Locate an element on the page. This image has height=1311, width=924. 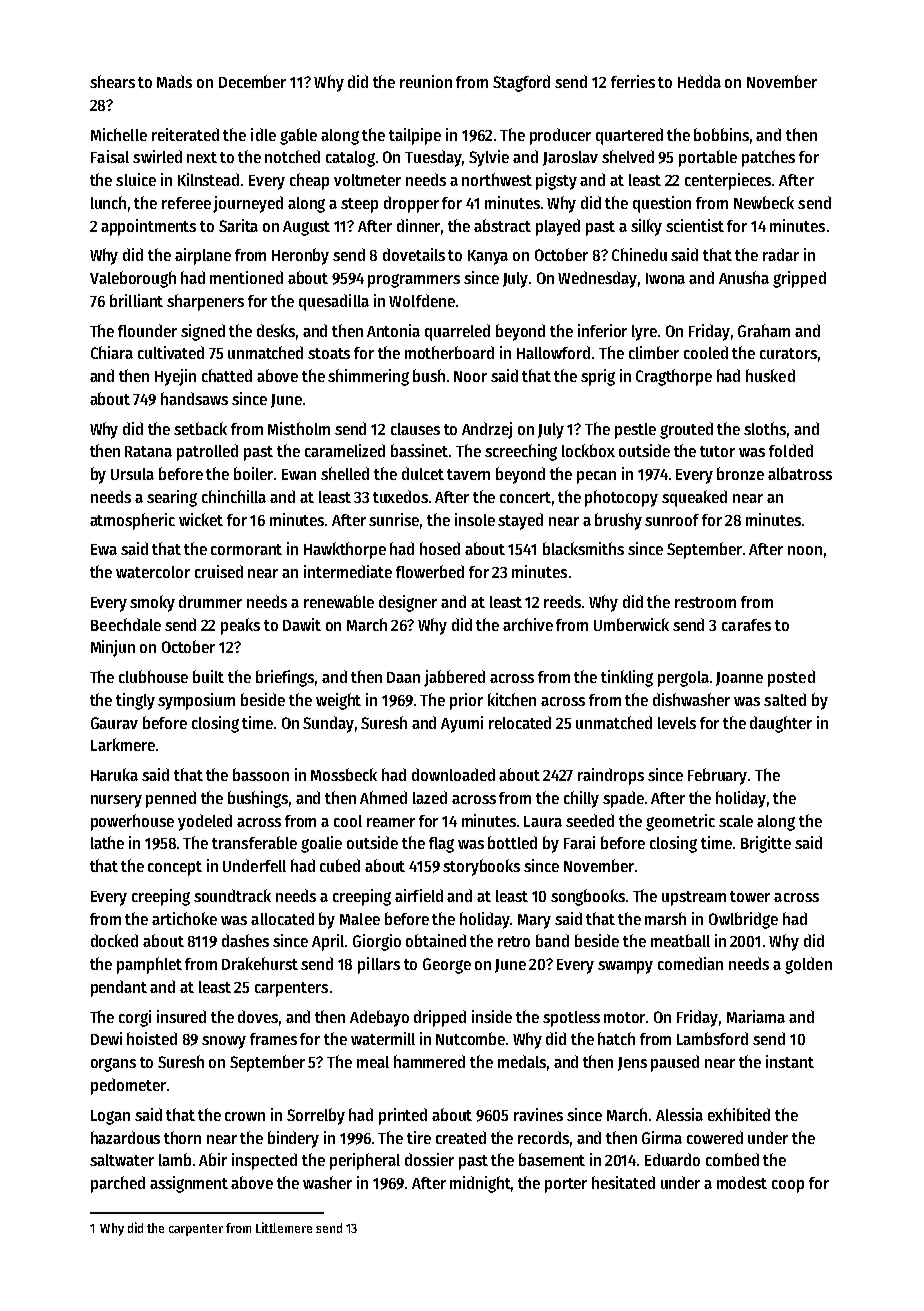
motherboard is located at coordinates (449, 352).
